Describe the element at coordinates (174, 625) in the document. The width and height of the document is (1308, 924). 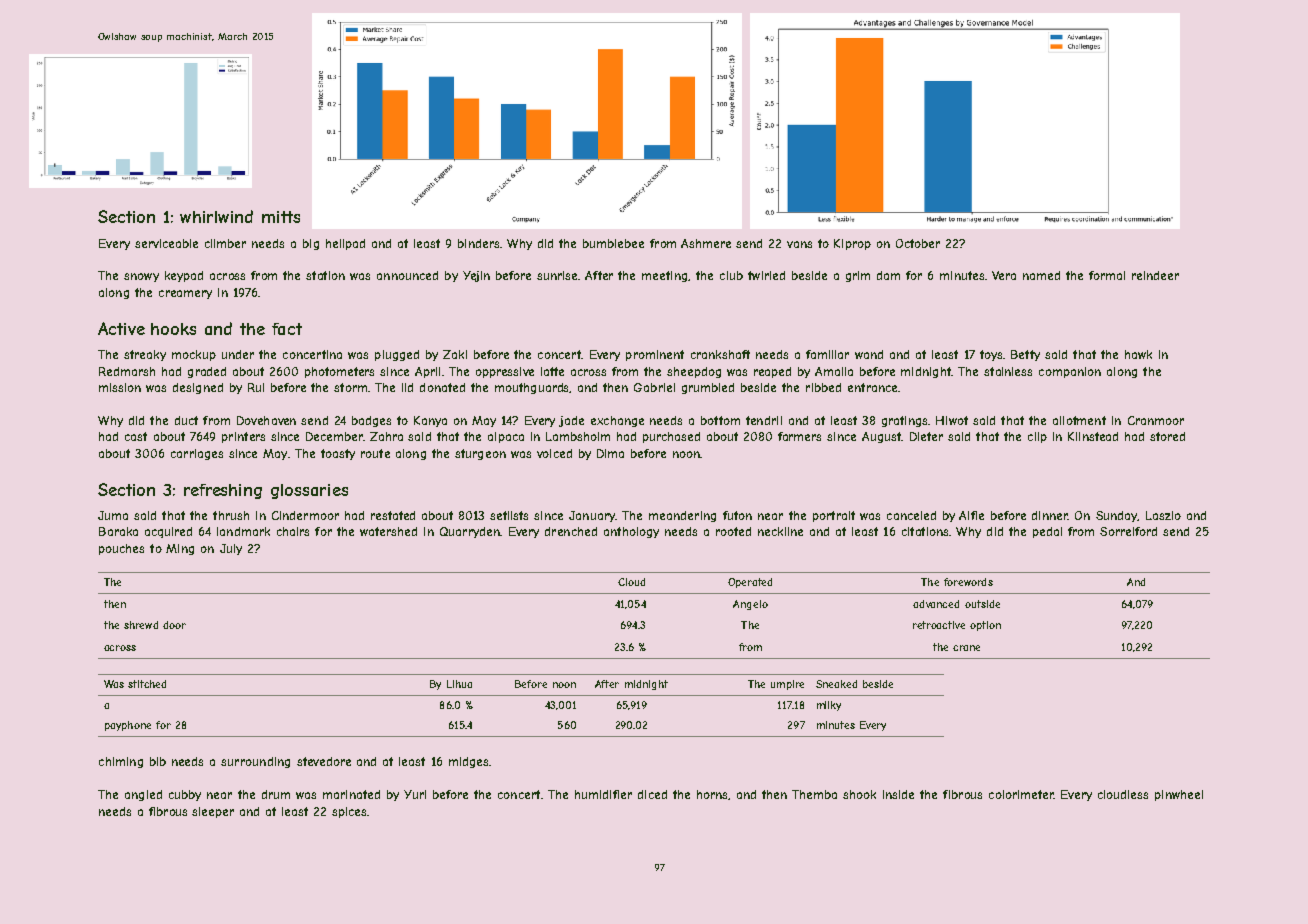
I see `door` at that location.
